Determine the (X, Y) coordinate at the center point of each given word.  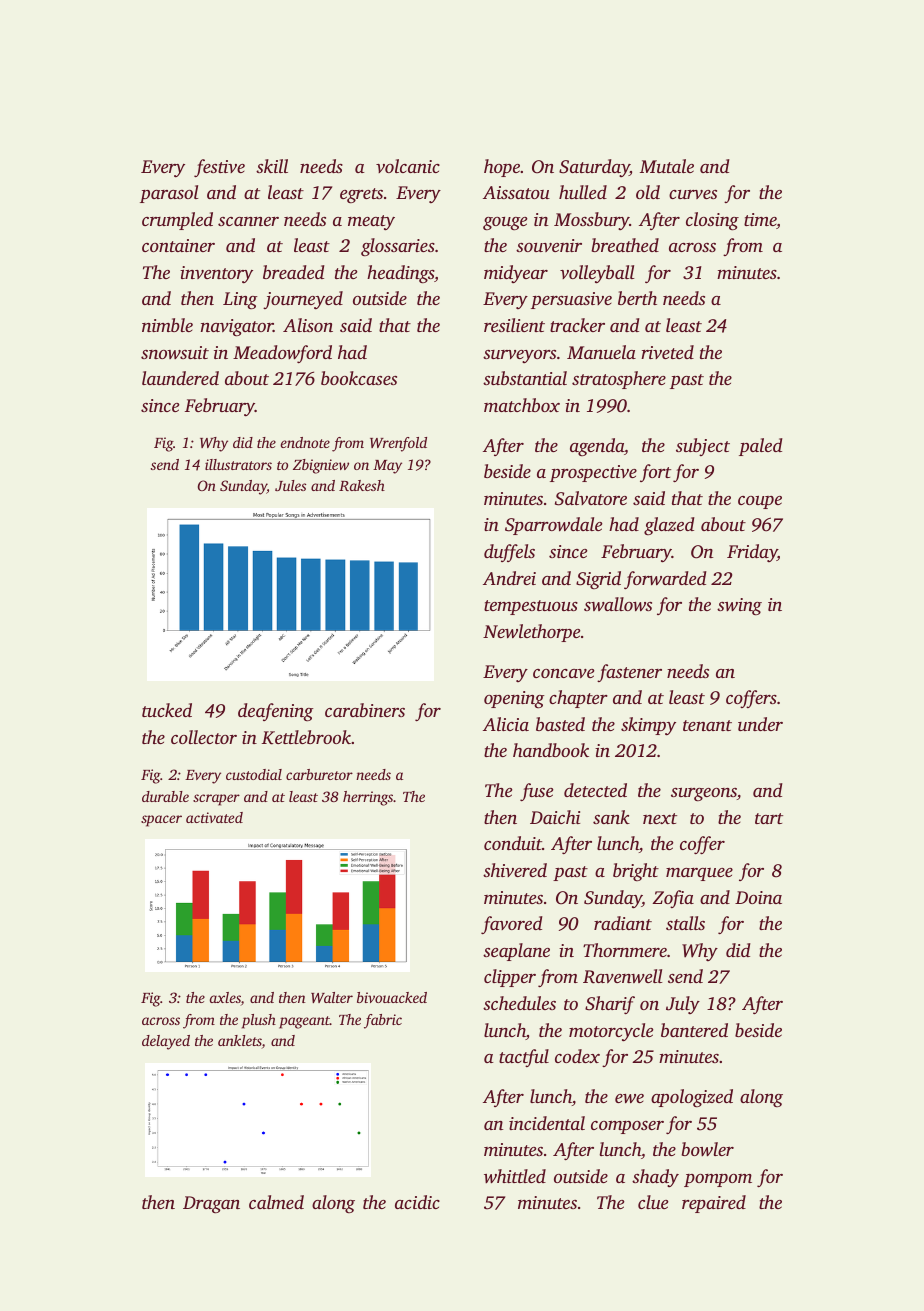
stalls (685, 923)
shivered (515, 870)
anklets (240, 1042)
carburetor (319, 774)
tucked (167, 710)
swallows (618, 604)
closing (712, 221)
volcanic (408, 166)
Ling (240, 300)
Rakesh (362, 485)
